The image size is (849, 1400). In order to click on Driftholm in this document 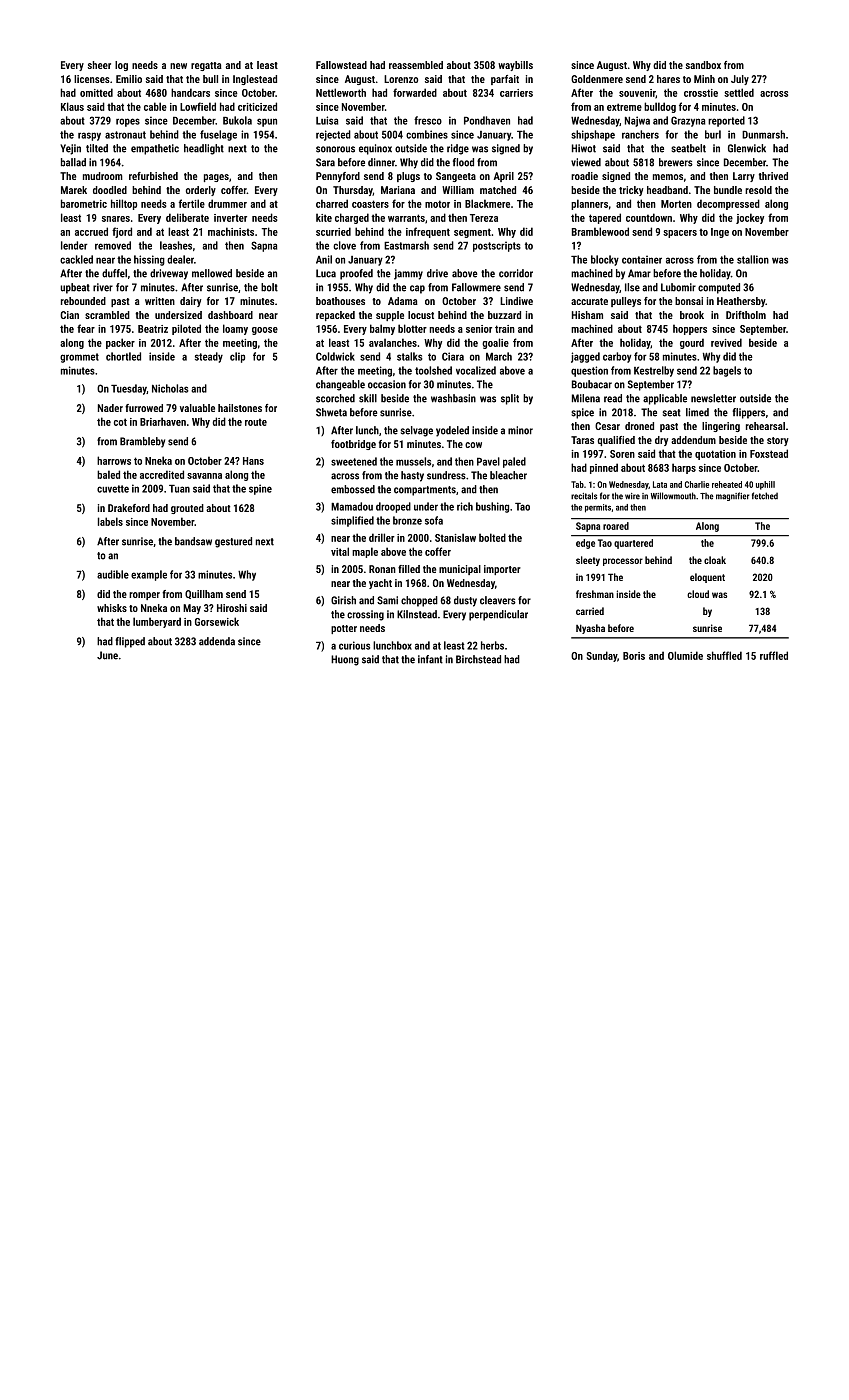, I will do `click(746, 315)`.
